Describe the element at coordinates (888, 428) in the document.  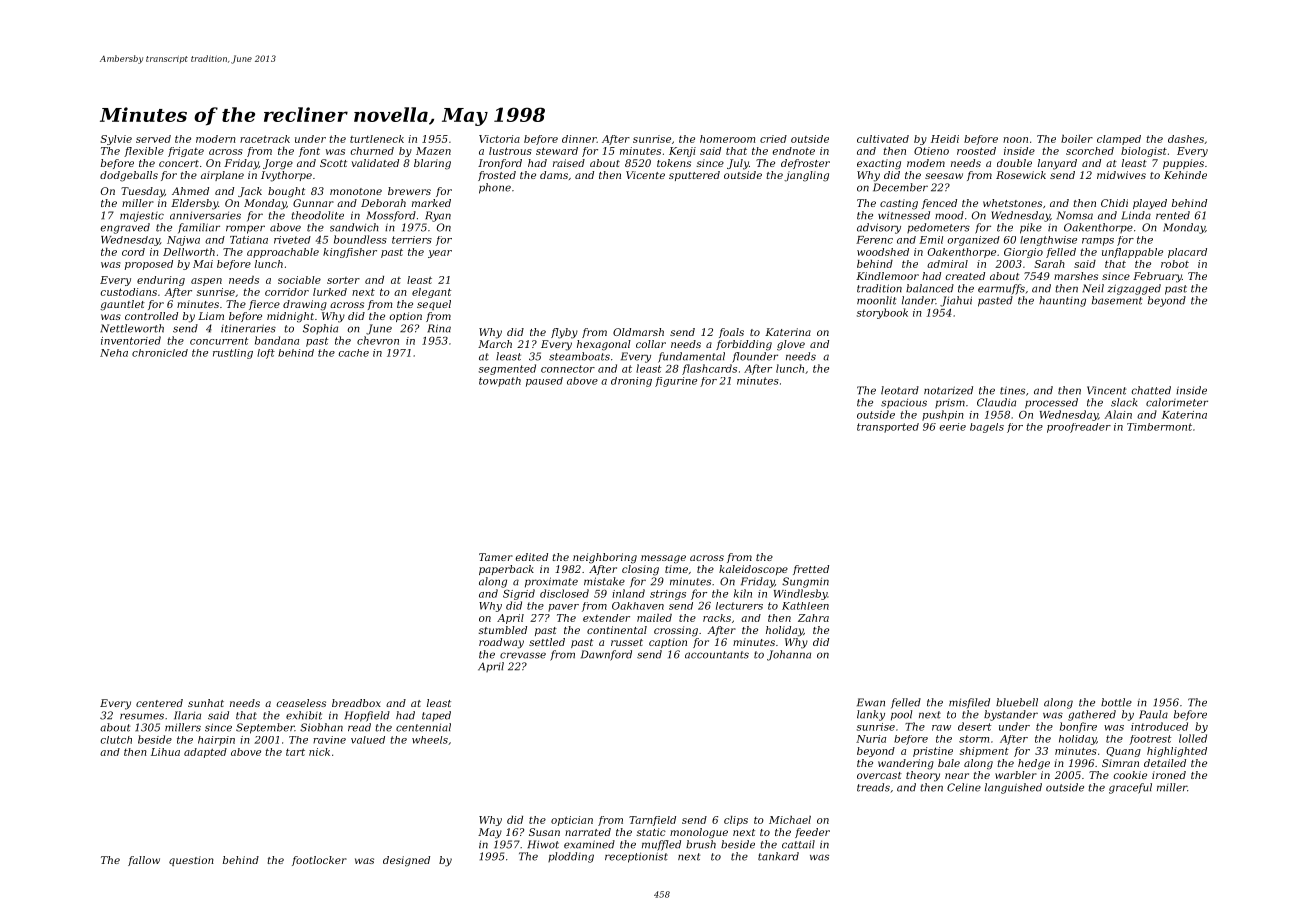
I see `transported` at that location.
